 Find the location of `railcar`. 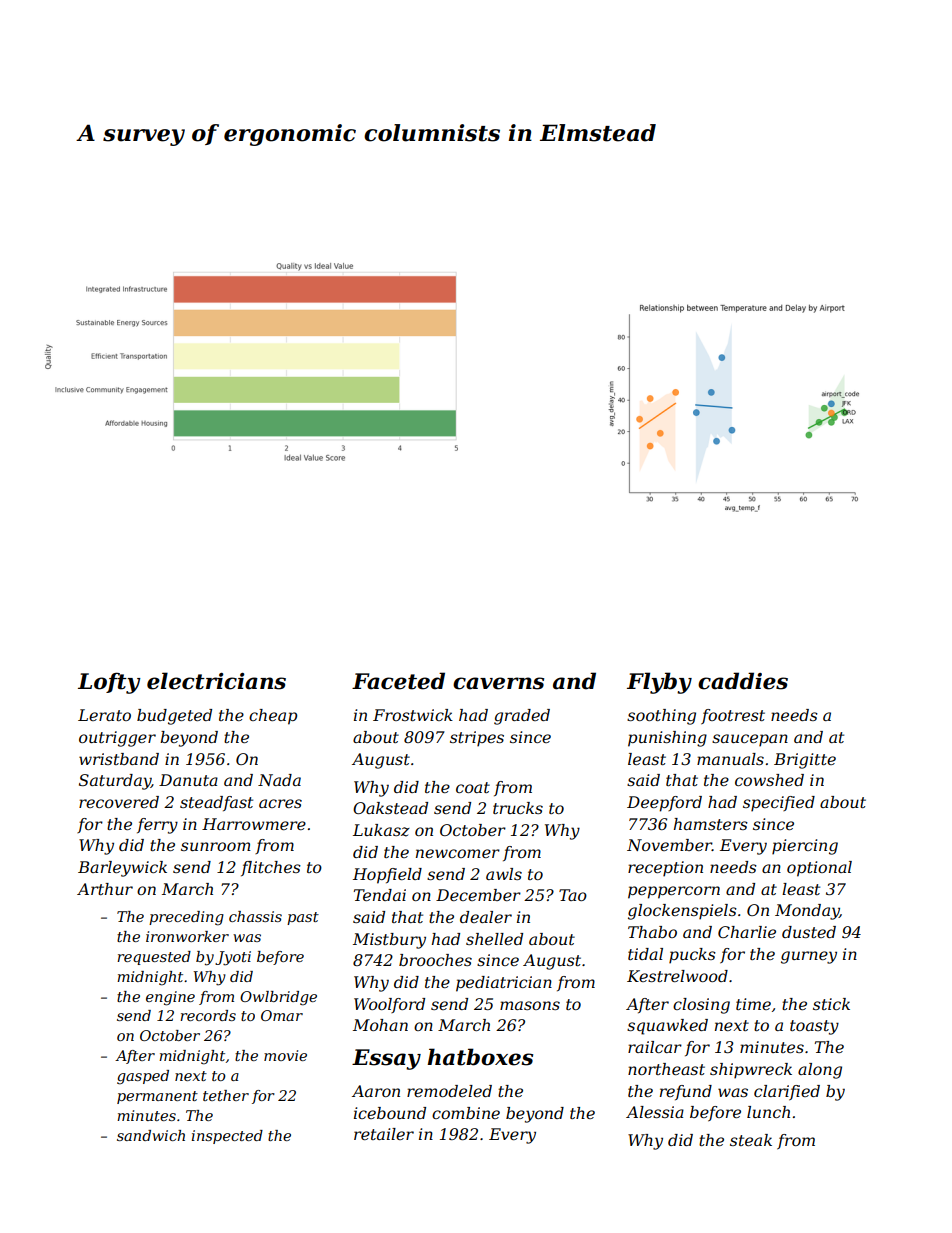

railcar is located at coordinates (655, 1047).
